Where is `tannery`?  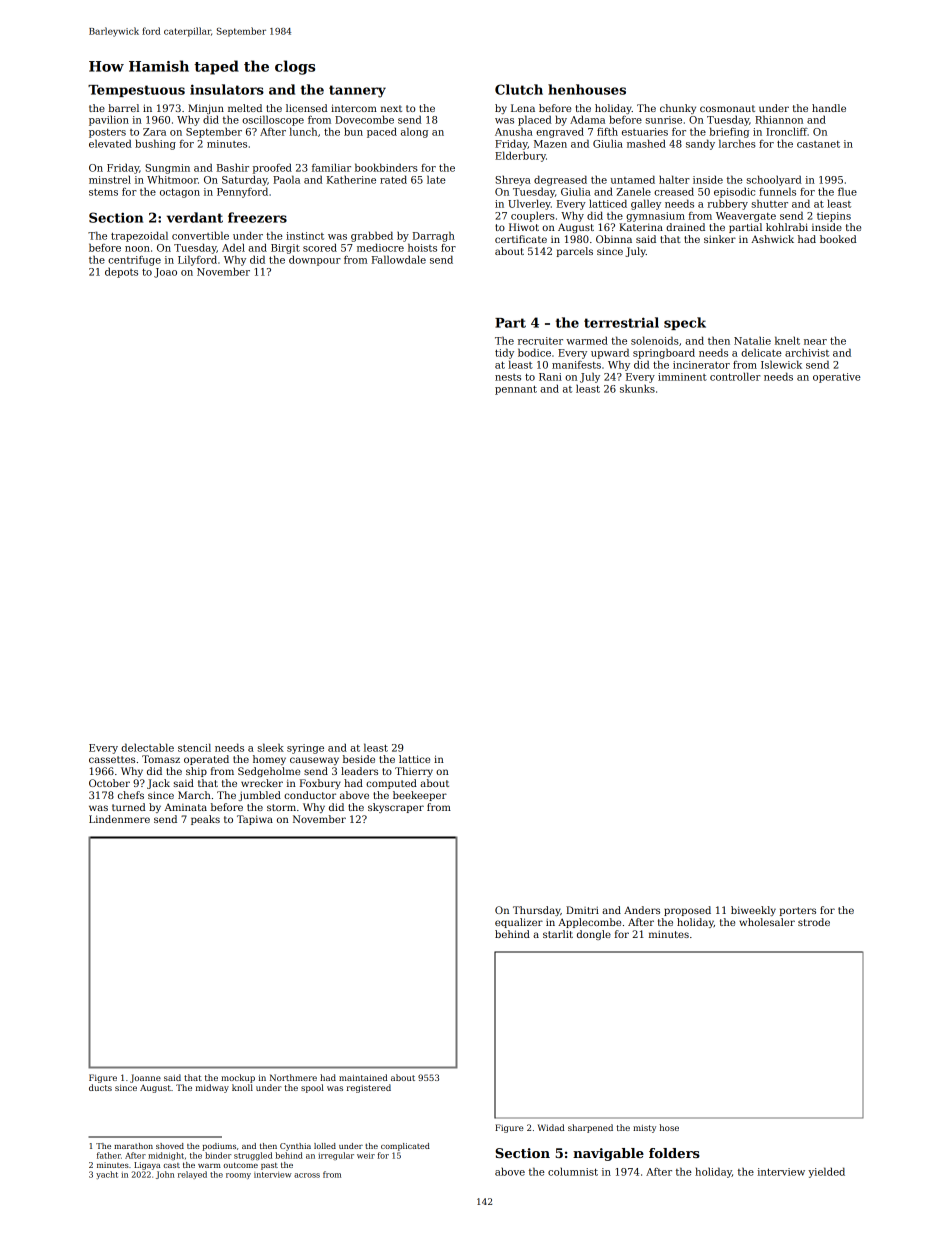 tannery is located at coordinates (357, 91).
